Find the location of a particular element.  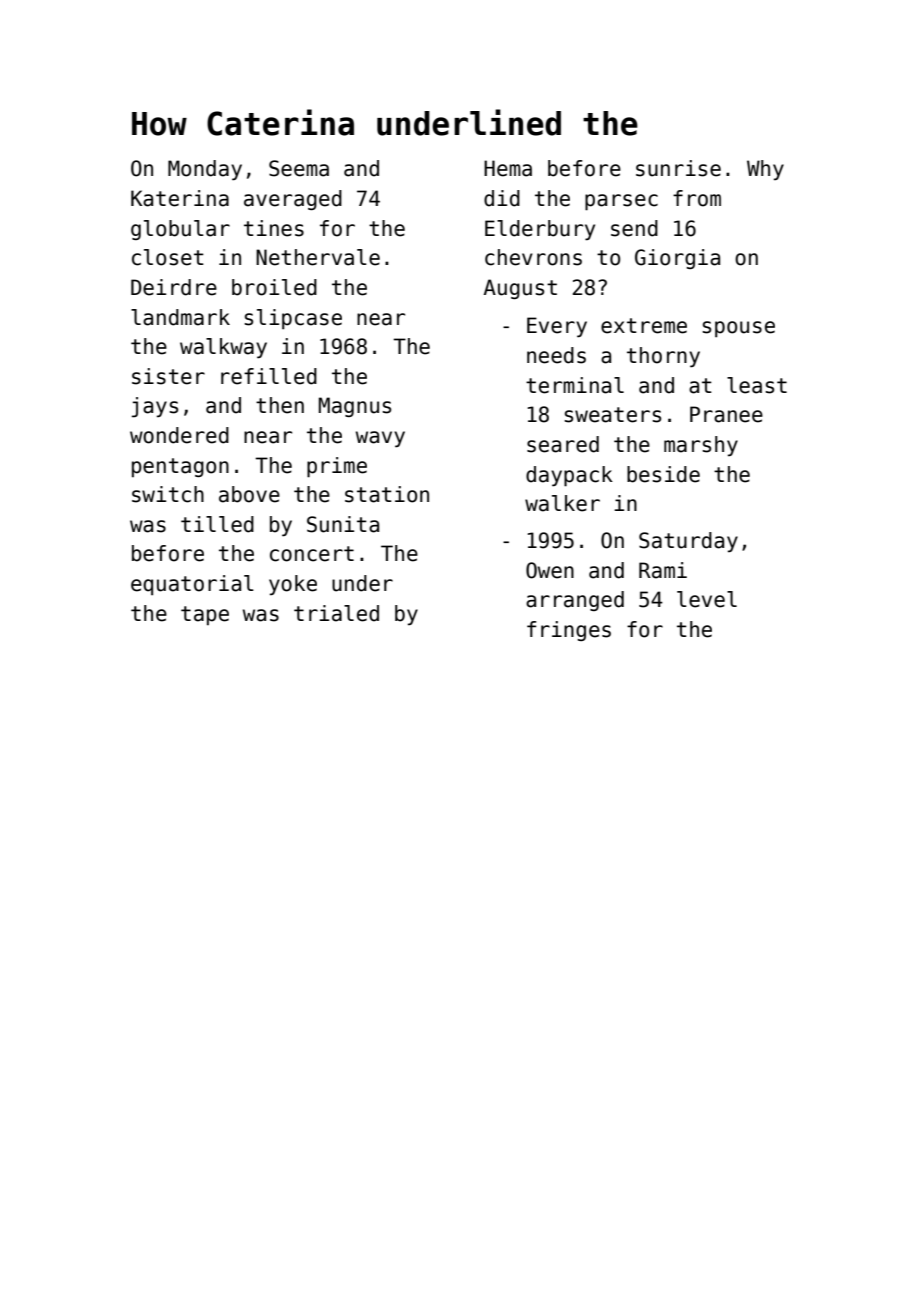

fringes is located at coordinates (569, 631).
